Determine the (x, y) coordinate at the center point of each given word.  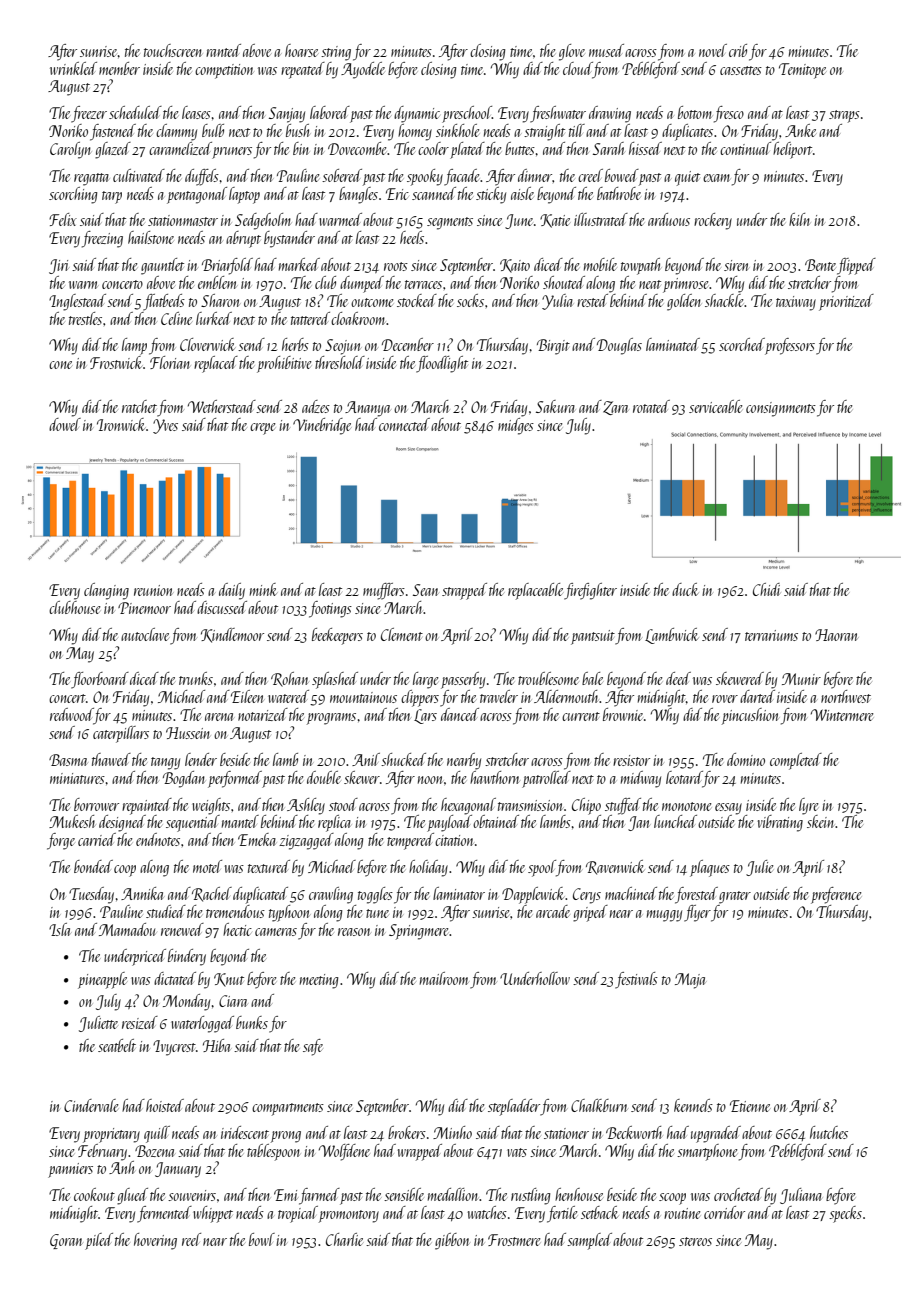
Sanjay (287, 115)
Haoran (836, 635)
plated (467, 150)
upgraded (716, 1134)
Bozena (155, 1151)
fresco (729, 114)
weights (211, 806)
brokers (407, 1132)
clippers (420, 698)
